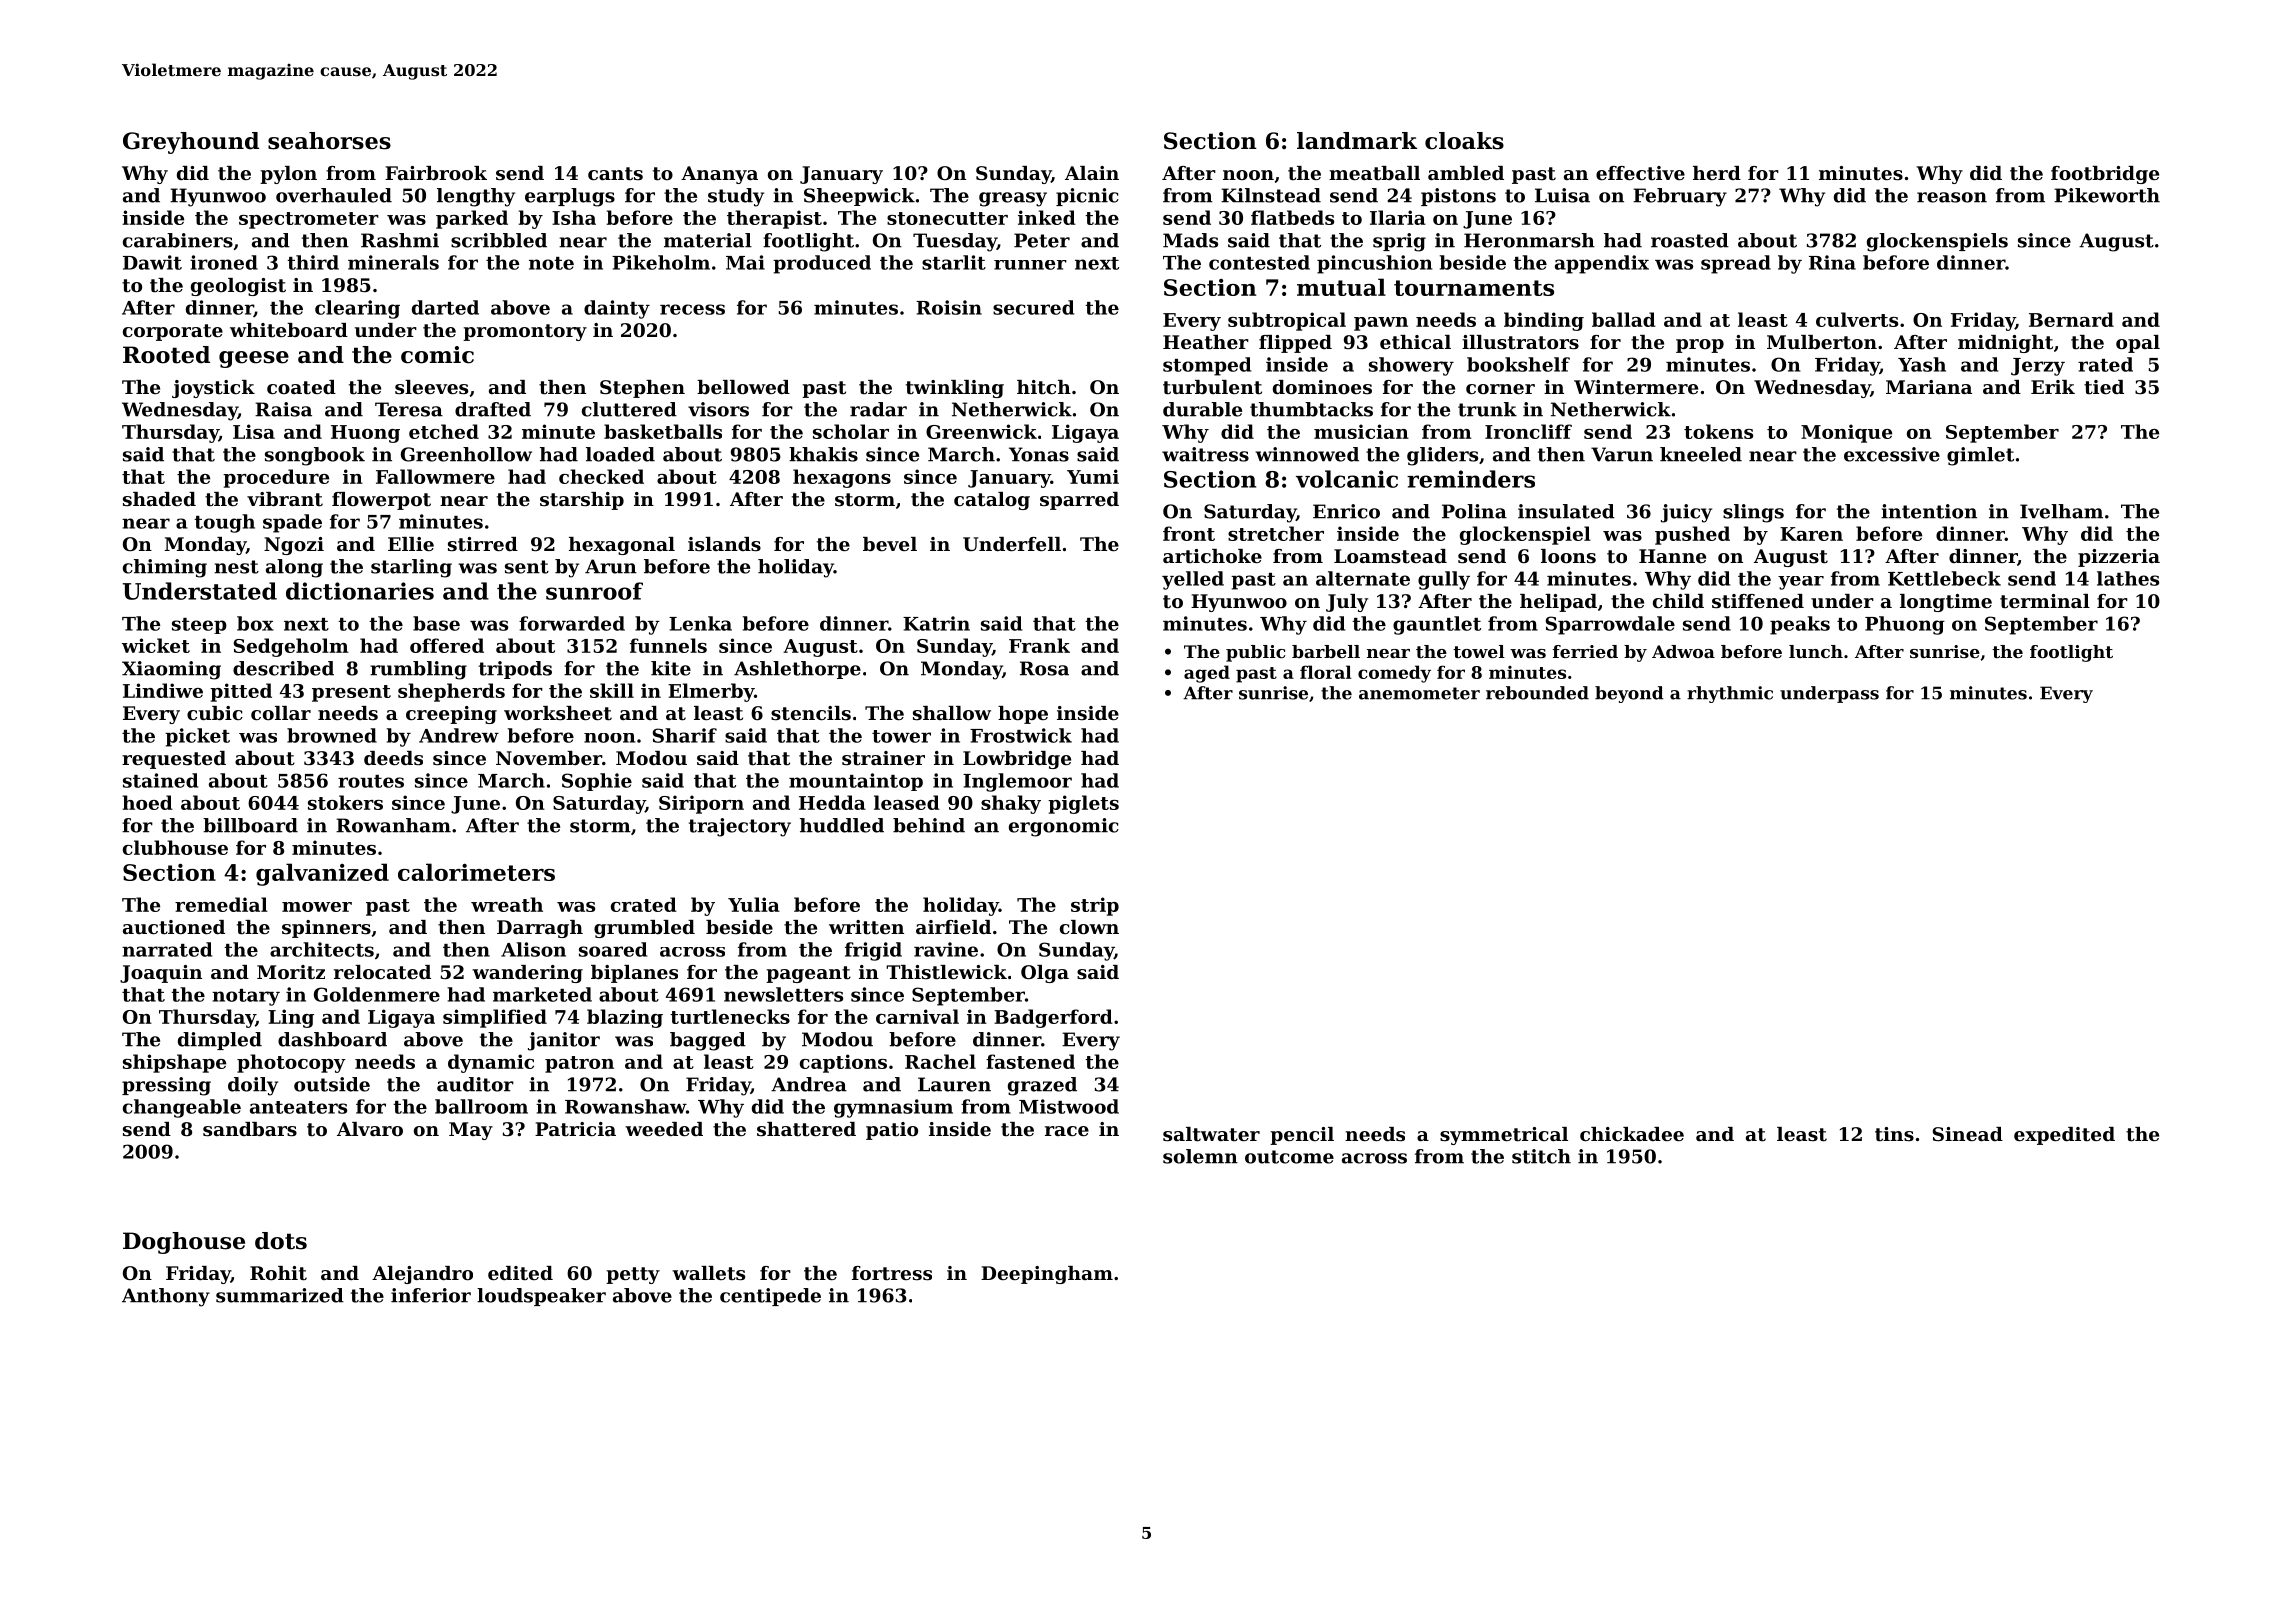 The image size is (2282, 1614). Describe the element at coordinates (431, 1295) in the screenshot. I see `inferior` at that location.
